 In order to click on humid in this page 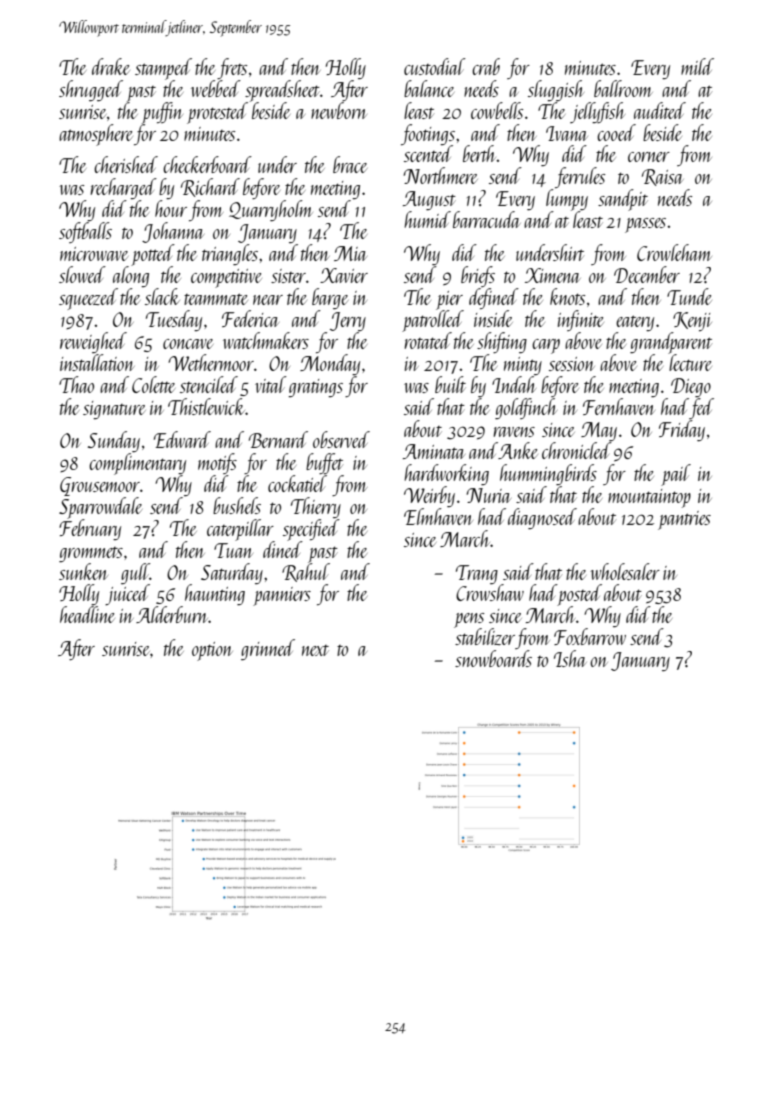, I will do `click(427, 219)`.
